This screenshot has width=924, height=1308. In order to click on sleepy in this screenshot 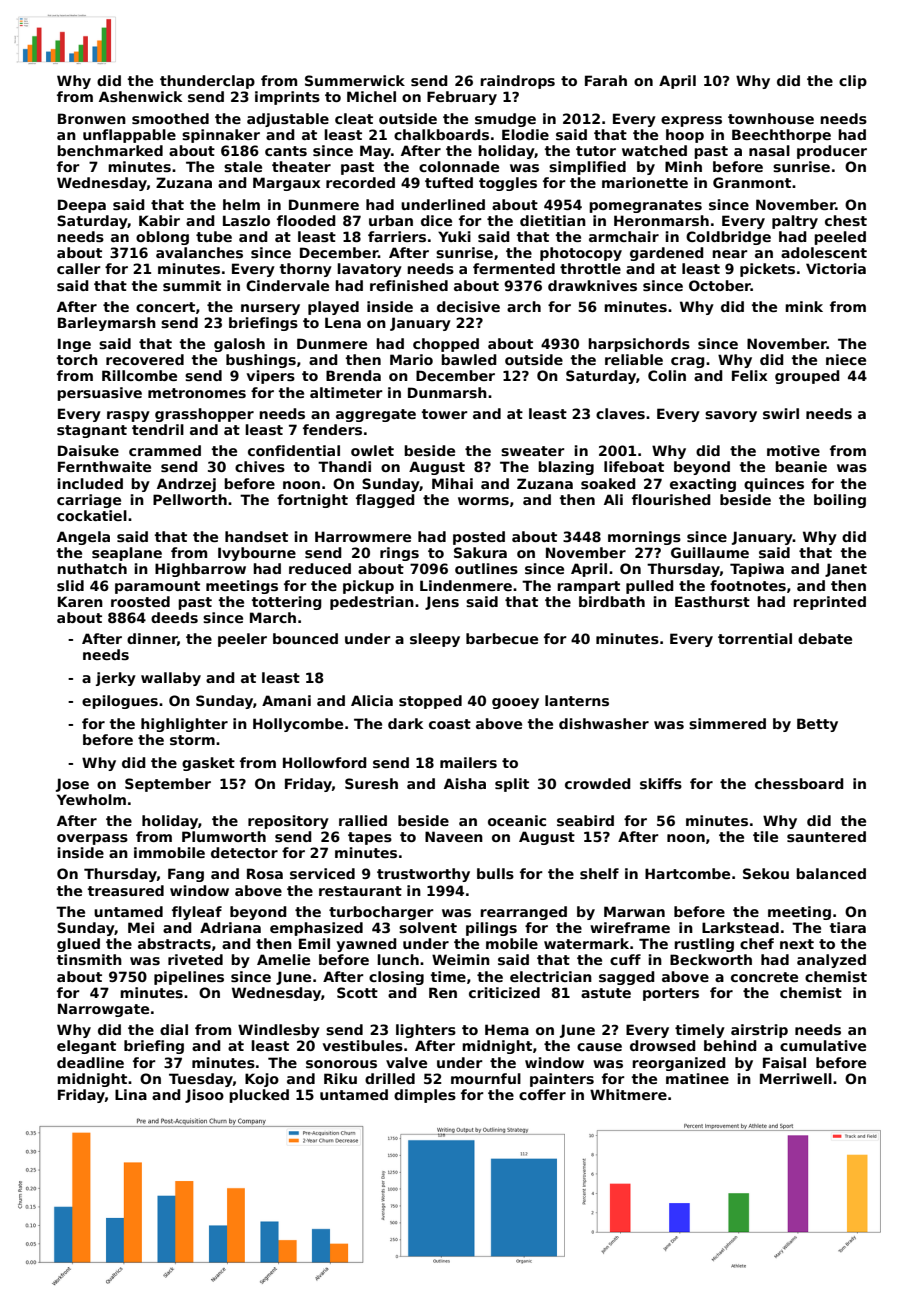, I will do `click(435, 640)`.
